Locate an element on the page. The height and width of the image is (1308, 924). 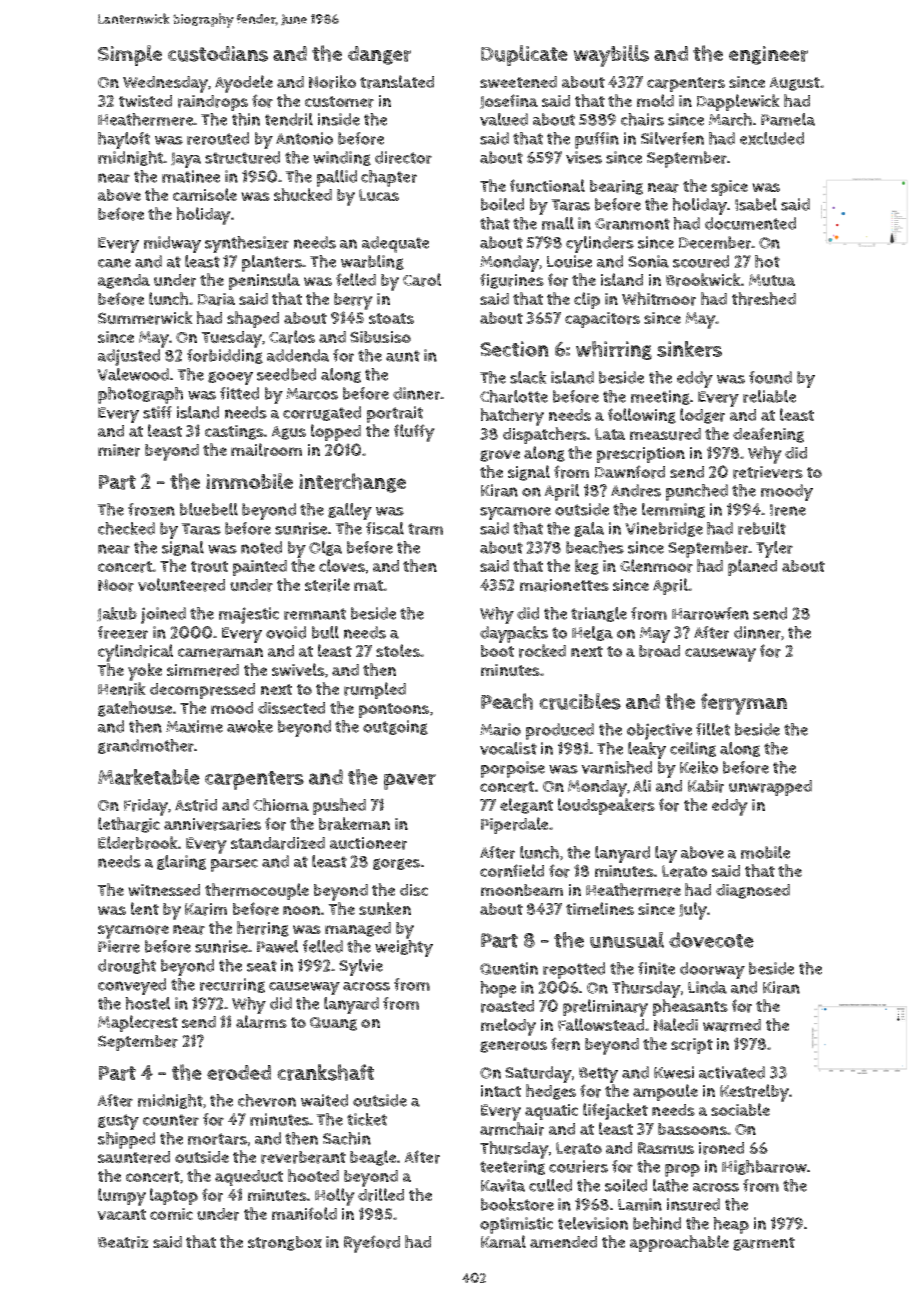
Carlos is located at coordinates (292, 337).
